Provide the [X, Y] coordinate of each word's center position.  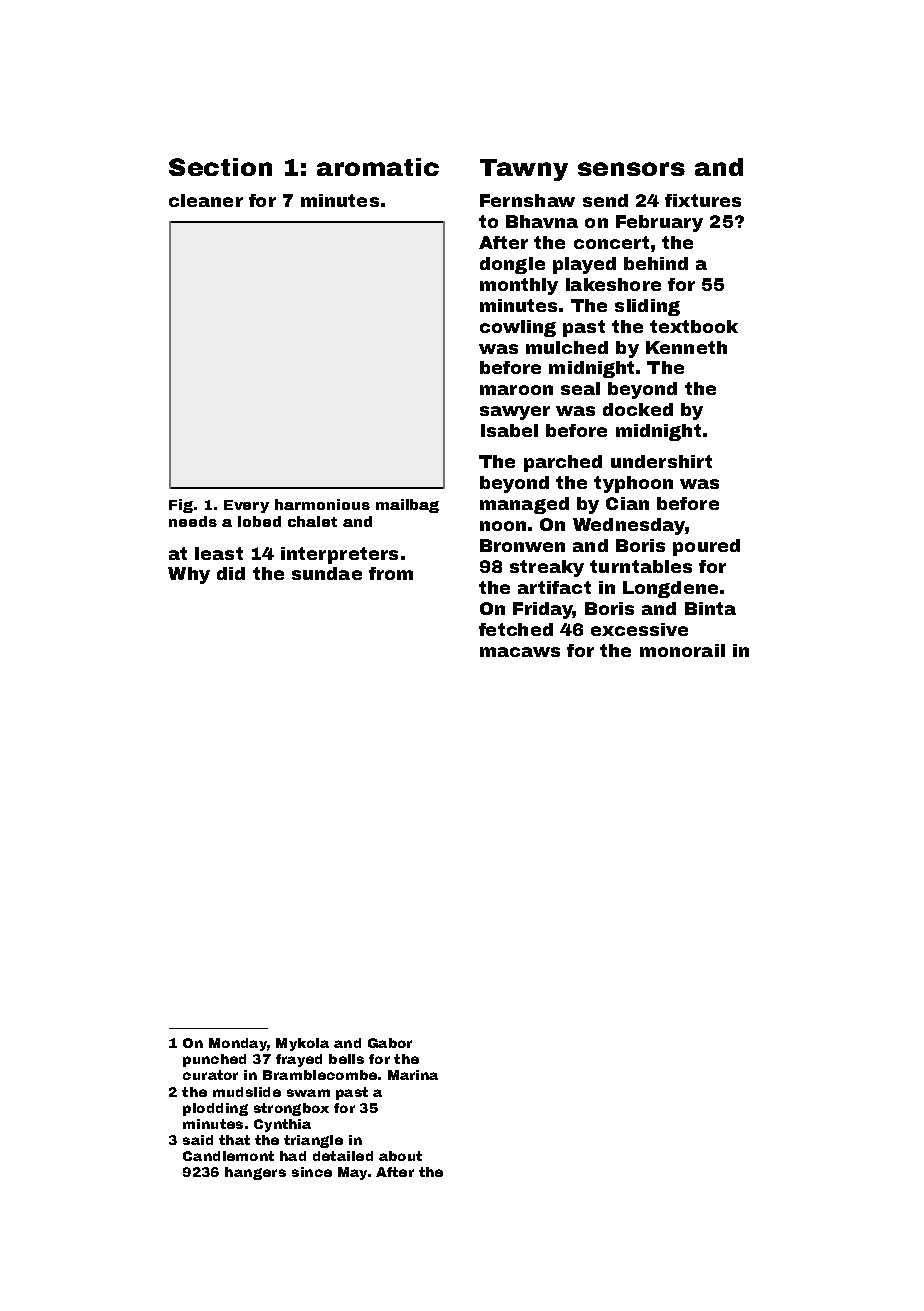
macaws [520, 652]
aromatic [378, 167]
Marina [413, 1075]
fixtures [703, 200]
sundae [327, 573]
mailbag [407, 506]
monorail [682, 650]
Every [246, 506]
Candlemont [228, 1156]
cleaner [206, 200]
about [400, 1156]
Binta [710, 608]
